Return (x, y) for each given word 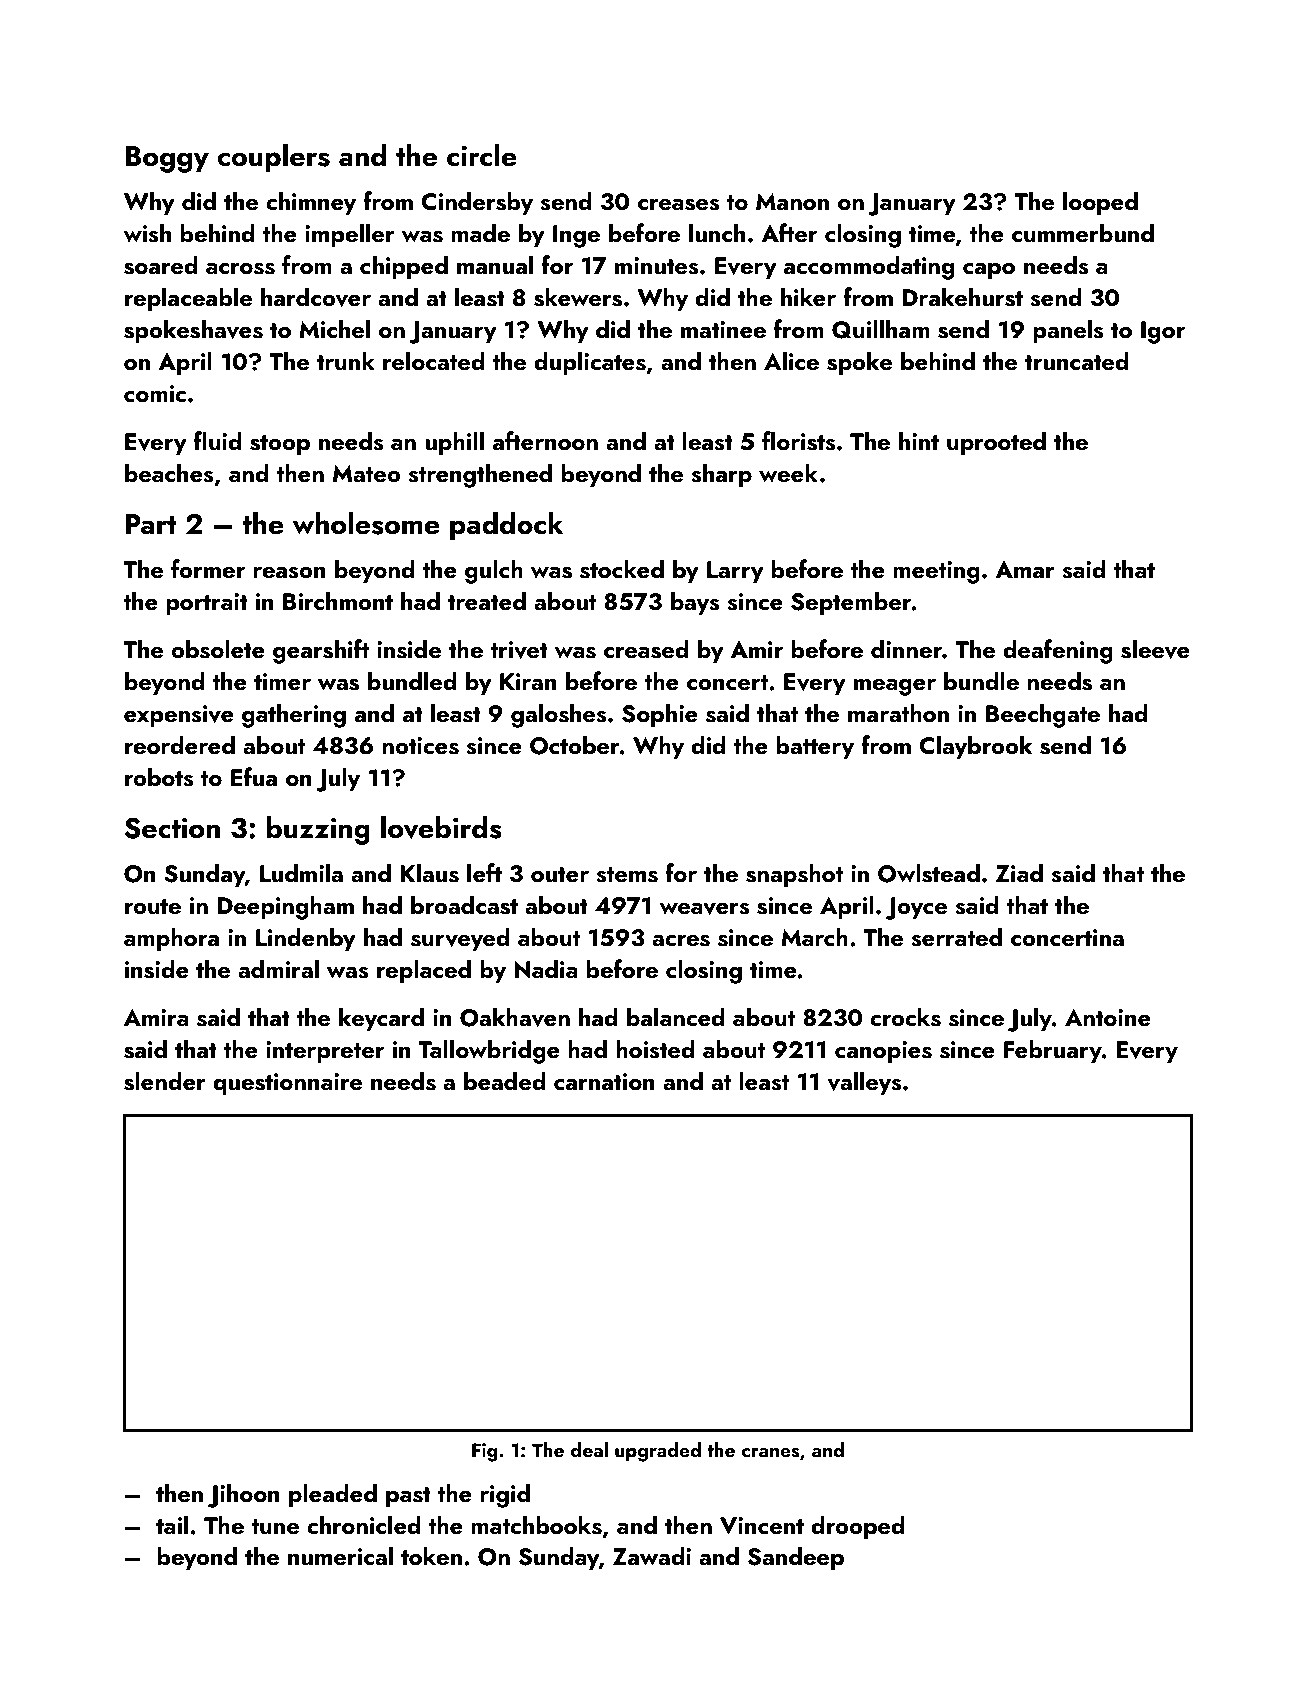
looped (1100, 203)
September (851, 603)
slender (165, 1081)
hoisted (655, 1049)
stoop (280, 445)
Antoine (1108, 1017)
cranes (771, 1453)
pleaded (333, 1495)
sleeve (1155, 649)
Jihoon (244, 1495)
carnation (604, 1081)
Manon (792, 201)
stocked (622, 569)
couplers (274, 158)
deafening (1058, 651)
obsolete (218, 649)
